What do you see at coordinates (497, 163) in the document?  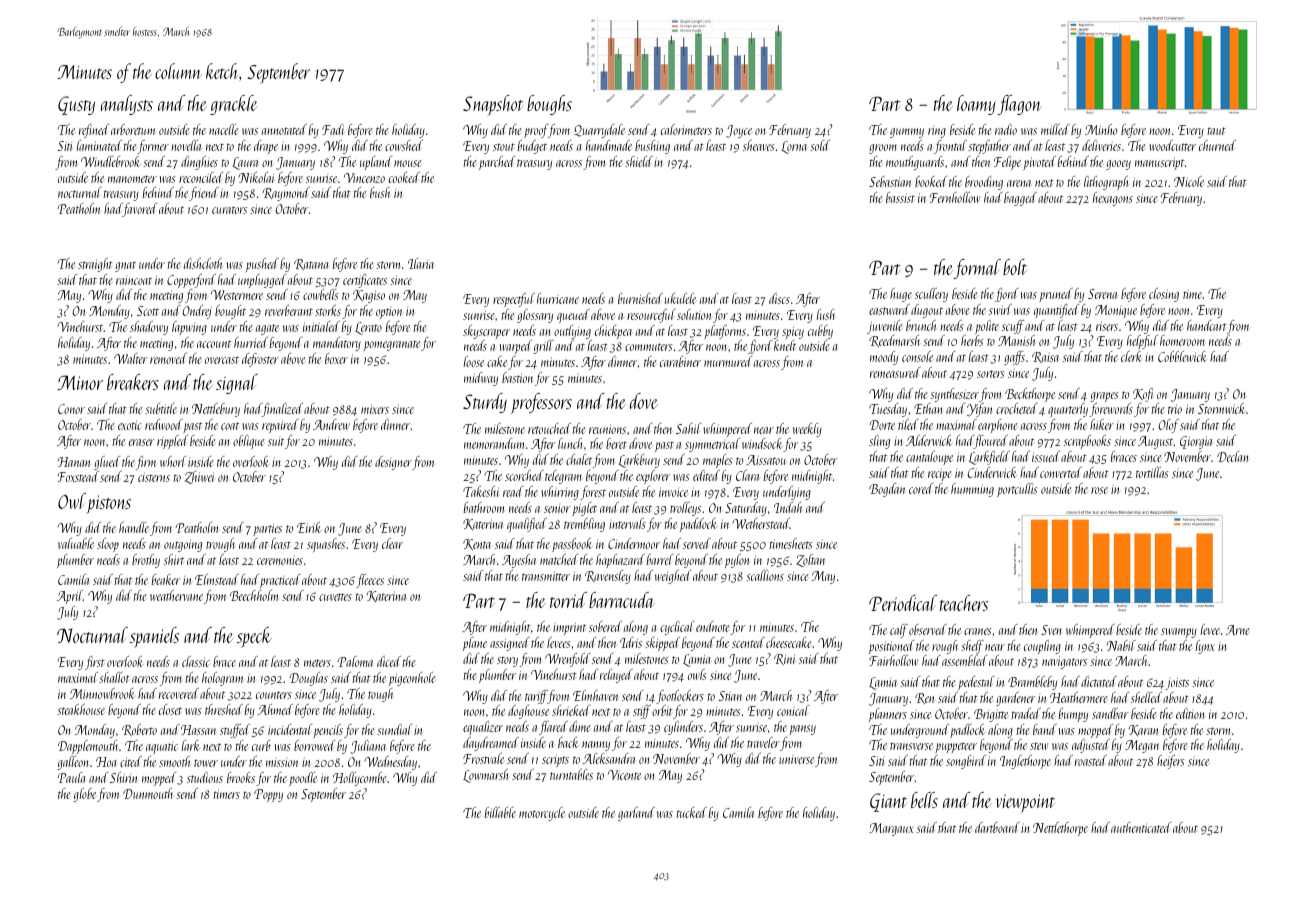 I see `parched` at bounding box center [497, 163].
